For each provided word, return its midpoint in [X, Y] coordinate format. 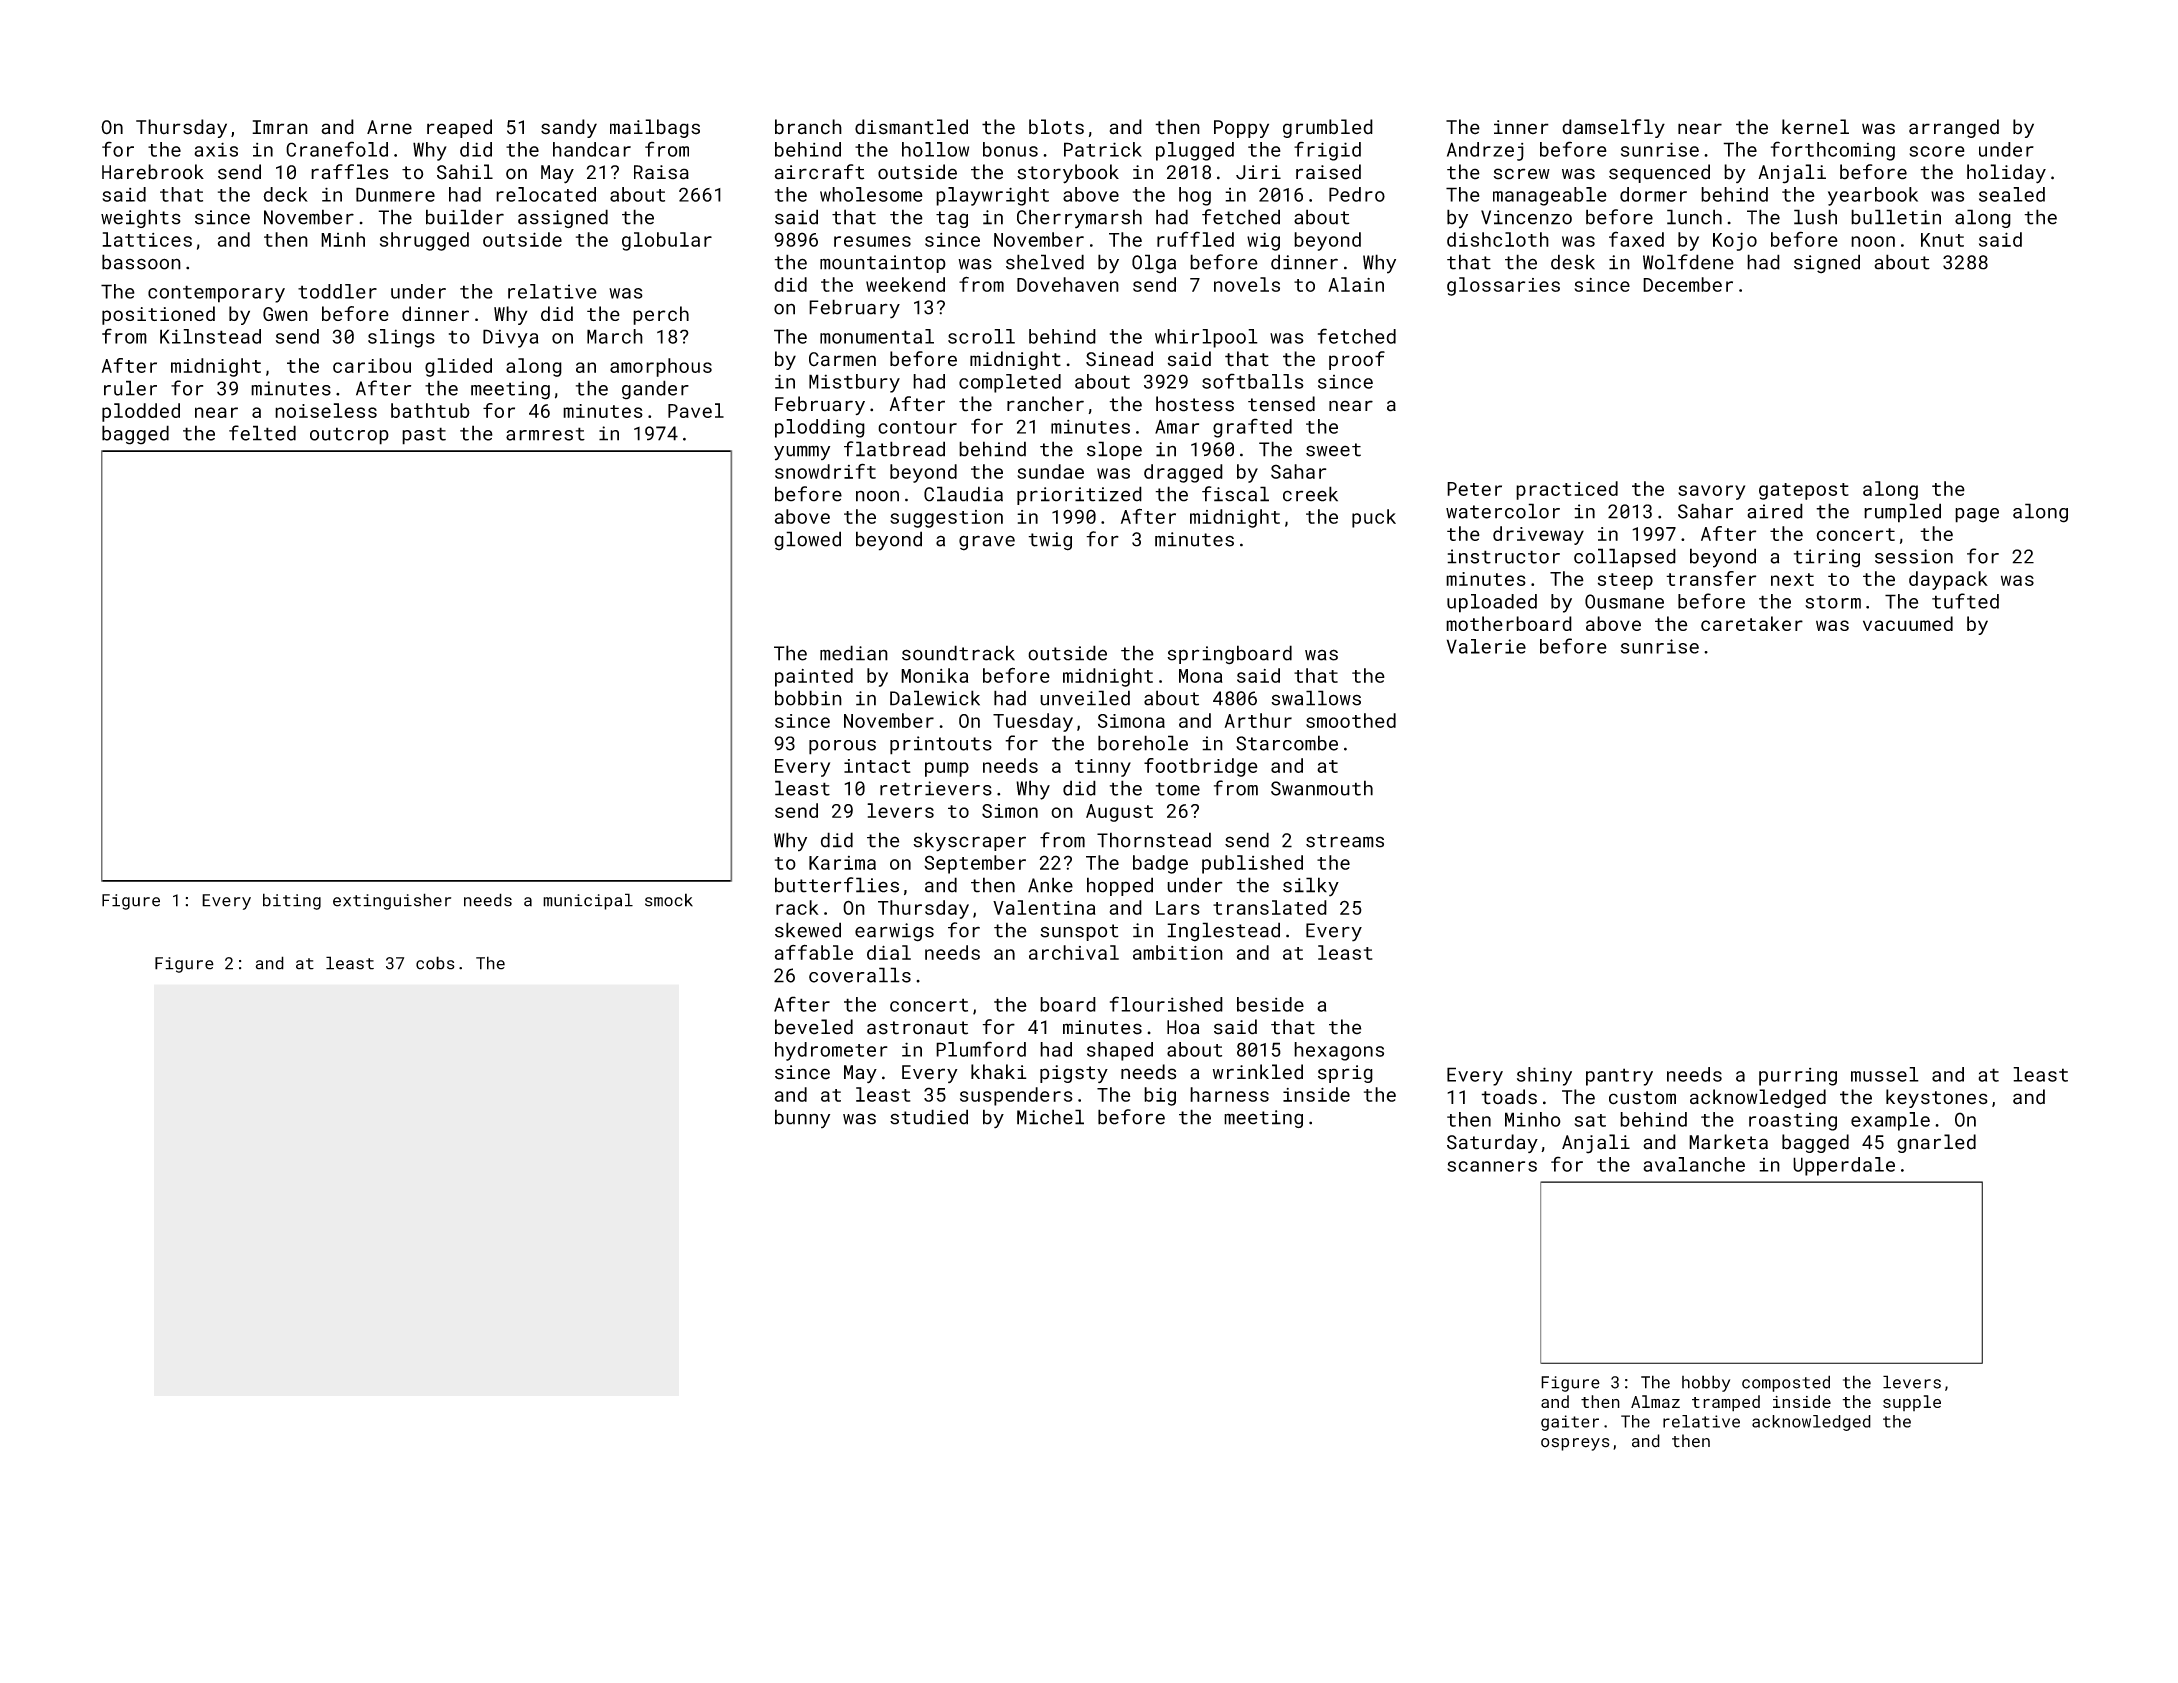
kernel [1815, 127]
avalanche [1694, 1164]
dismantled [911, 127]
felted [262, 433]
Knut [1942, 240]
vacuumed [1908, 623]
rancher [1045, 404]
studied [929, 1117]
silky [1311, 887]
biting [292, 901]
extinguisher [392, 901]
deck [285, 194]
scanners [1492, 1166]
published [1252, 864]
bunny [802, 1118]
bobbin [808, 698]
